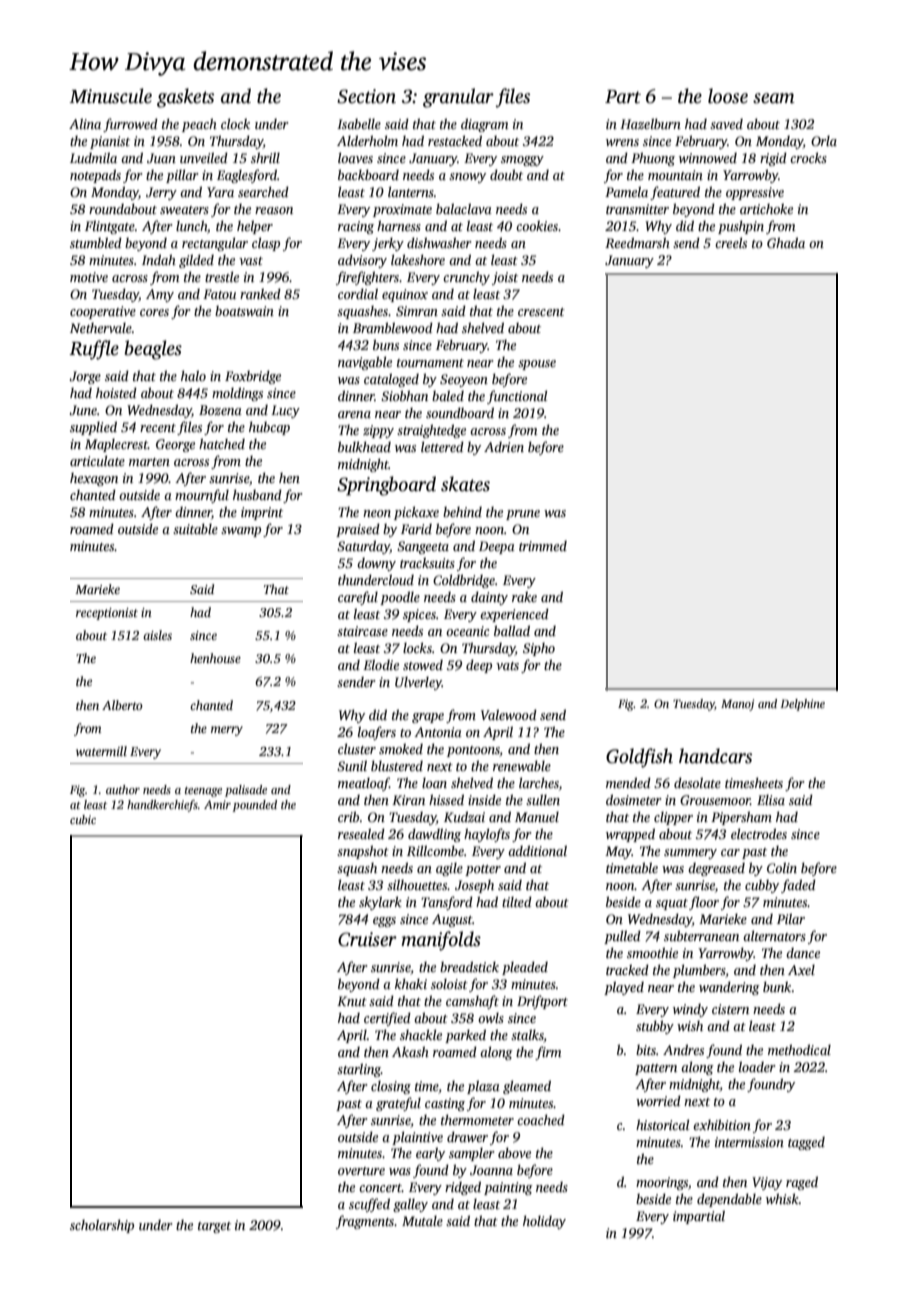 The height and width of the screenshot is (1316, 908). What do you see at coordinates (543, 546) in the screenshot?
I see `trimmed` at bounding box center [543, 546].
